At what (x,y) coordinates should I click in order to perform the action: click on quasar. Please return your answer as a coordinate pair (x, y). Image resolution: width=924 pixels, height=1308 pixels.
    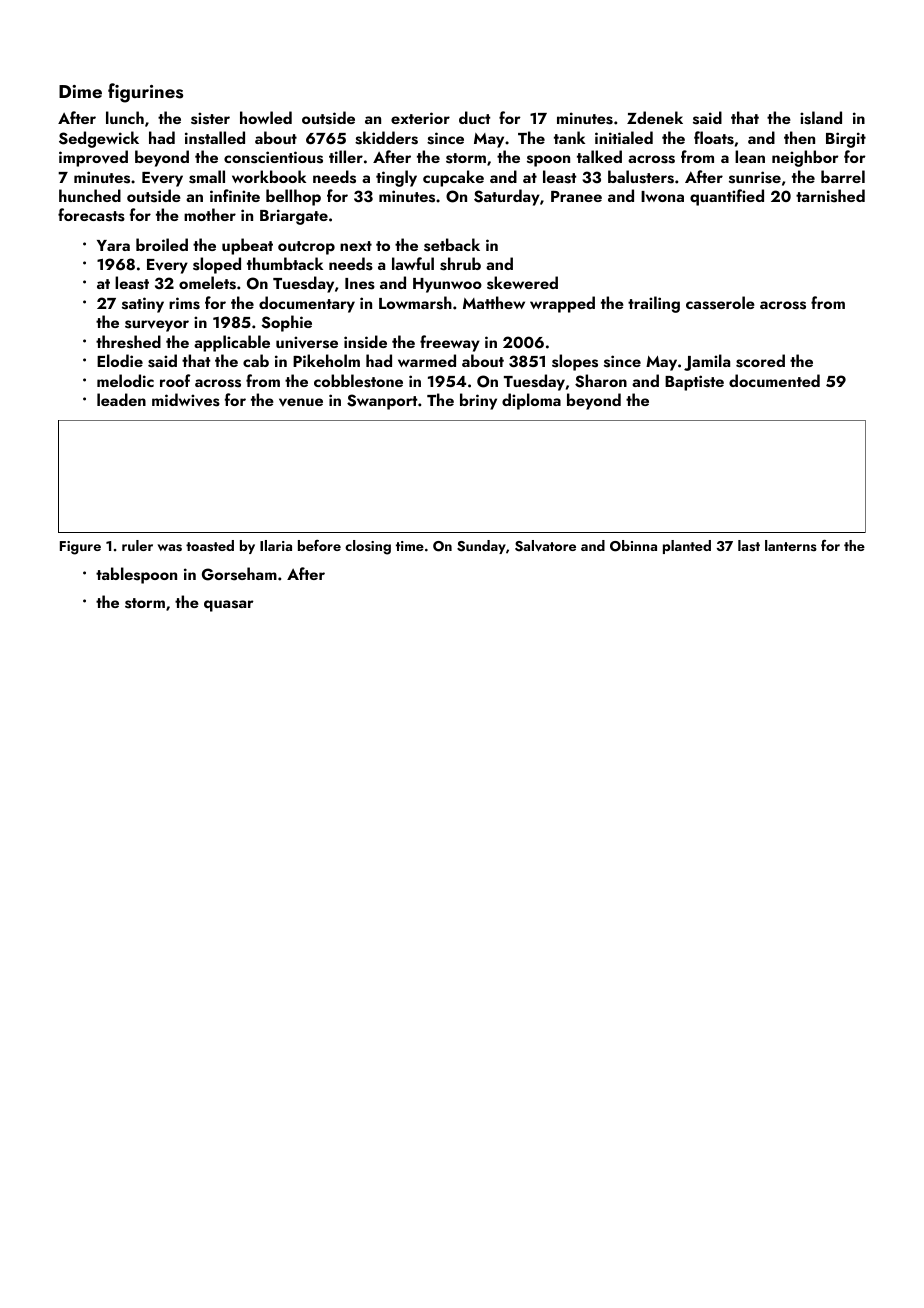
    Looking at the image, I should click on (229, 606).
